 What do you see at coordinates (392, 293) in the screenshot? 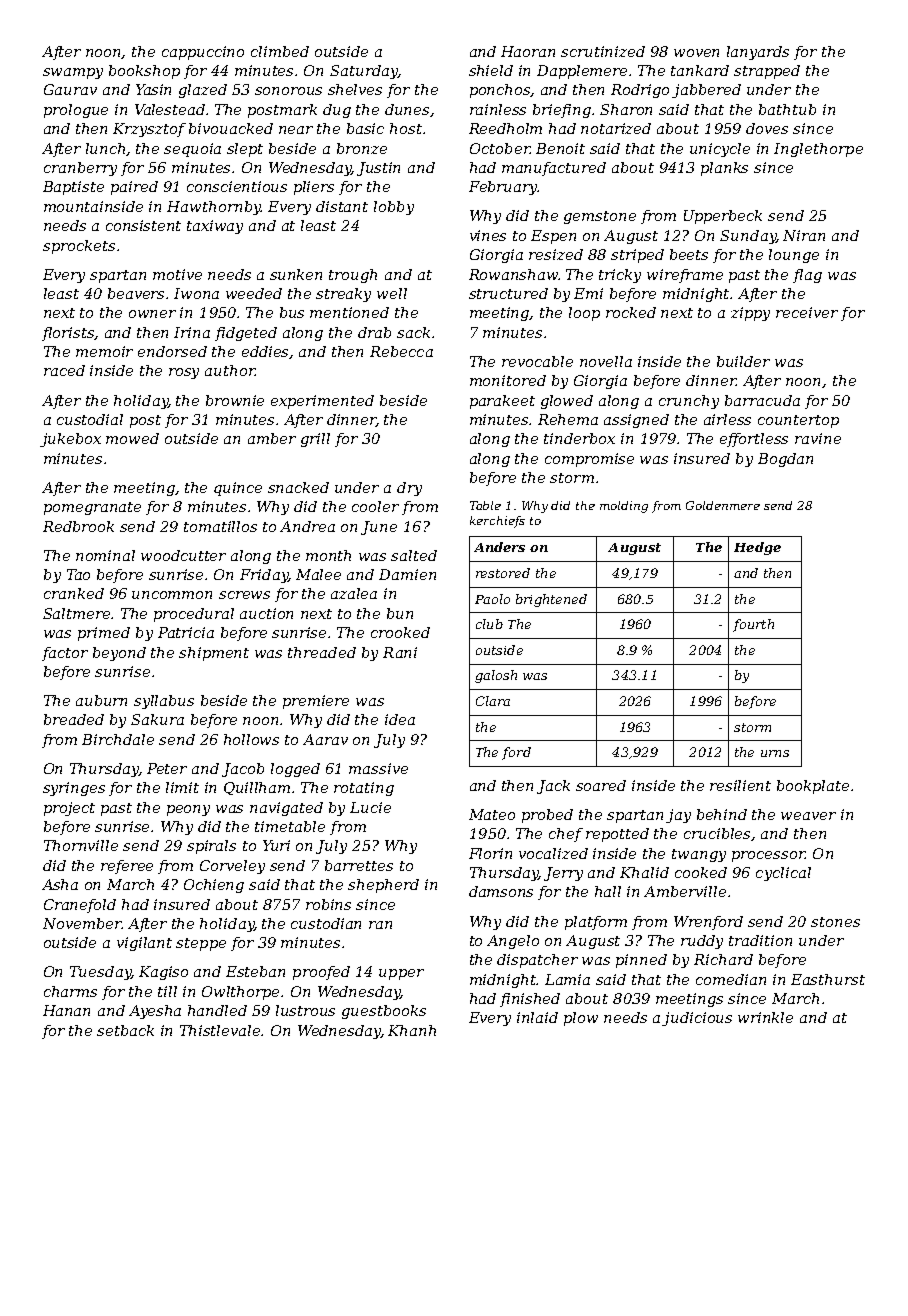
I see `well` at bounding box center [392, 293].
